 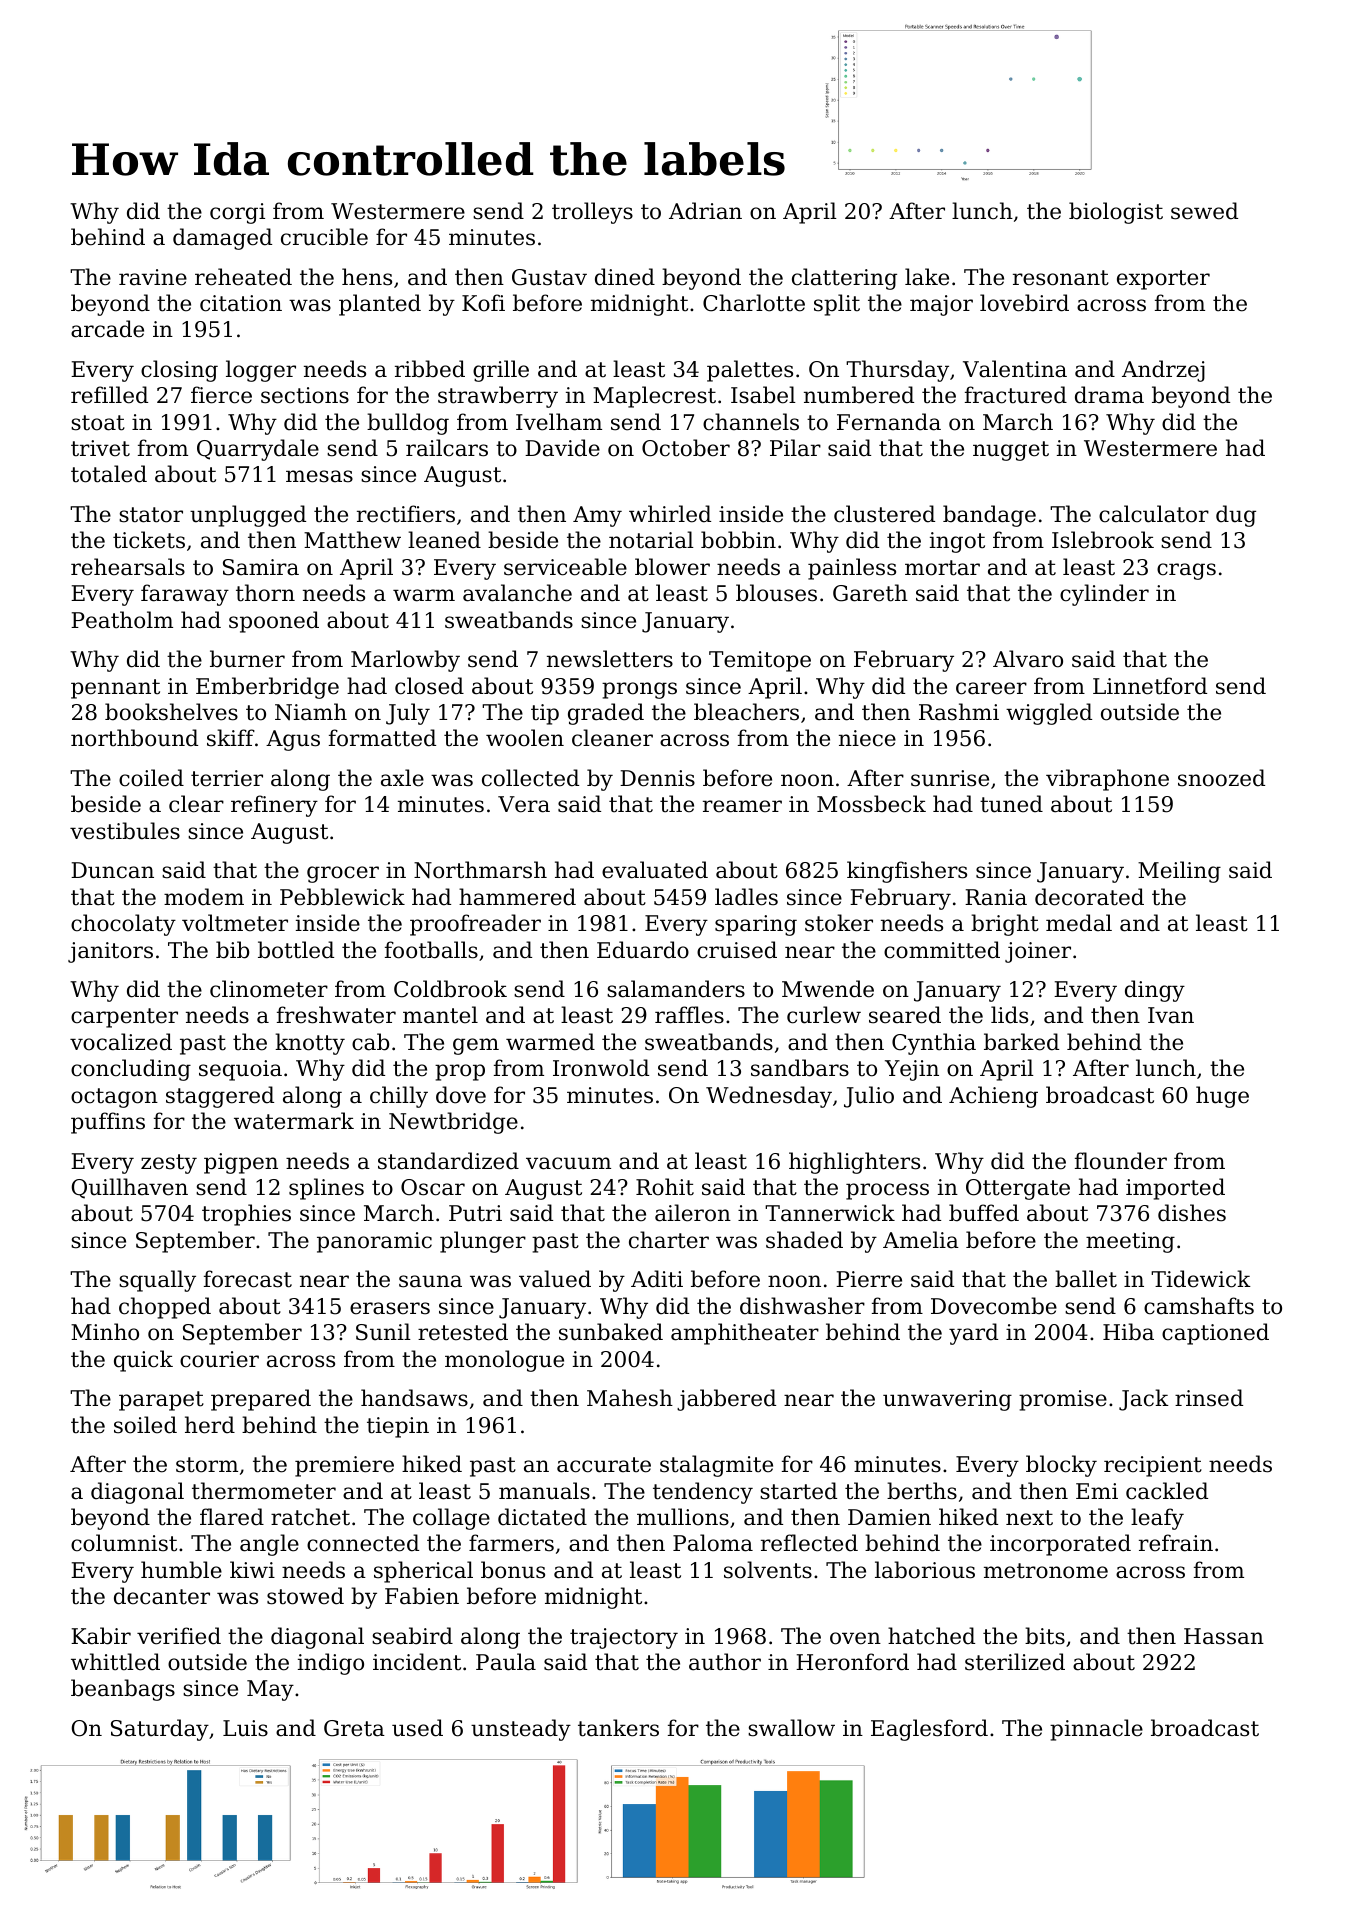 I want to click on spherical, so click(x=423, y=1572).
